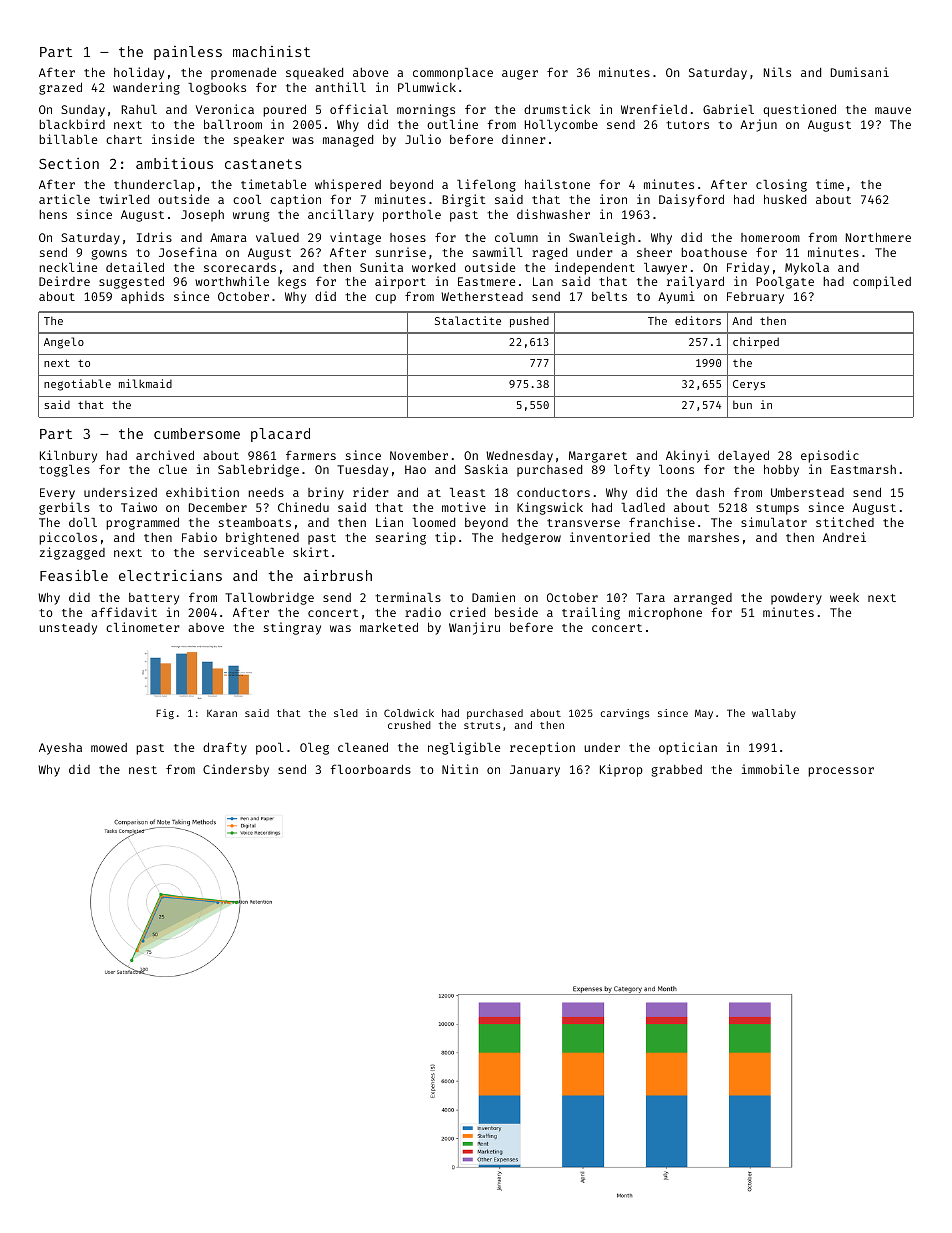 The height and width of the screenshot is (1233, 952). What do you see at coordinates (777, 72) in the screenshot?
I see `Nils` at bounding box center [777, 72].
